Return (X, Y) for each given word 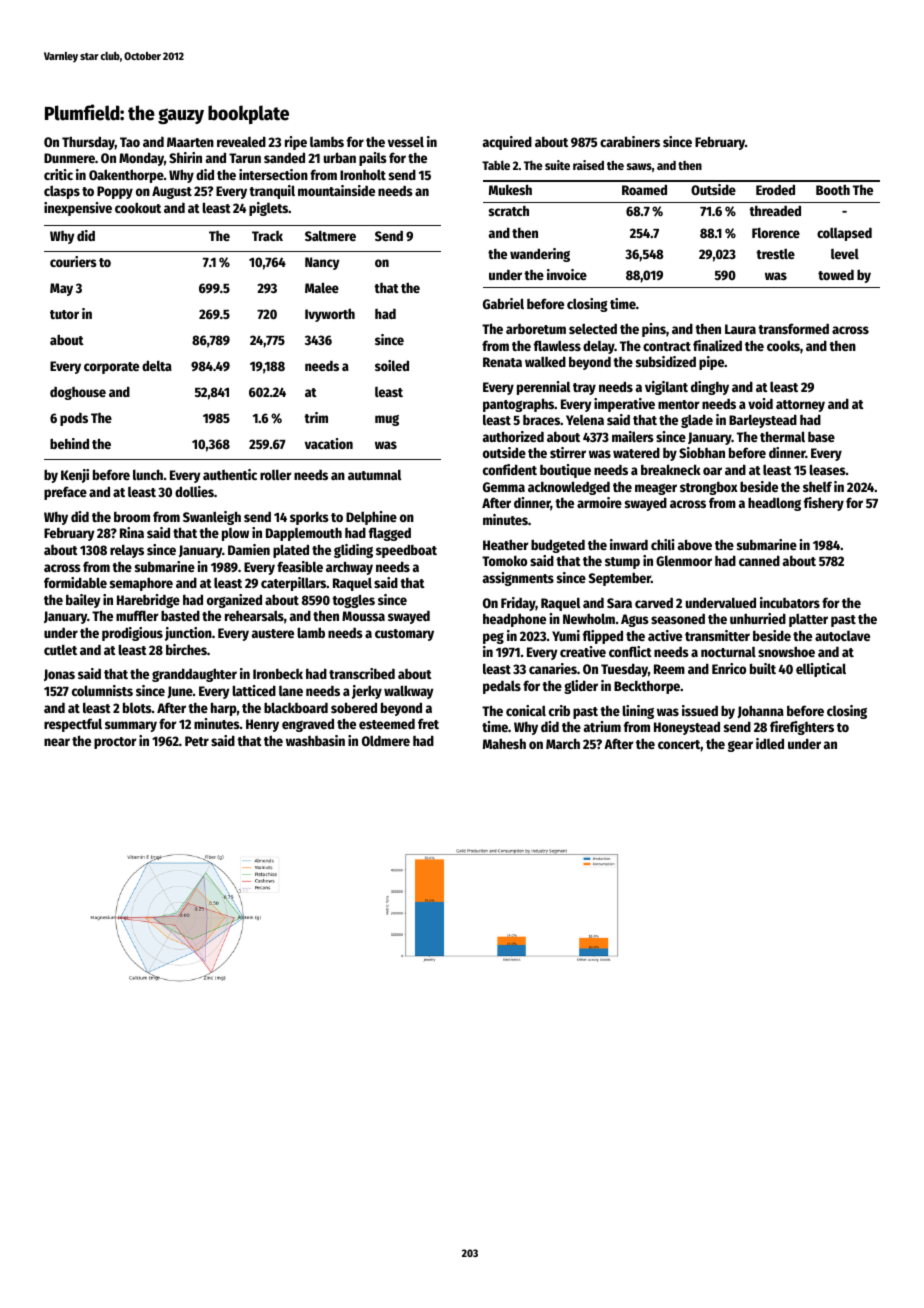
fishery (824, 504)
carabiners (630, 141)
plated (291, 551)
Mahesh (504, 743)
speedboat (406, 551)
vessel (406, 141)
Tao (130, 142)
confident (510, 469)
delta (157, 365)
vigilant (666, 388)
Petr (197, 741)
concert (679, 744)
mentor (679, 404)
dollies (194, 491)
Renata (502, 362)
